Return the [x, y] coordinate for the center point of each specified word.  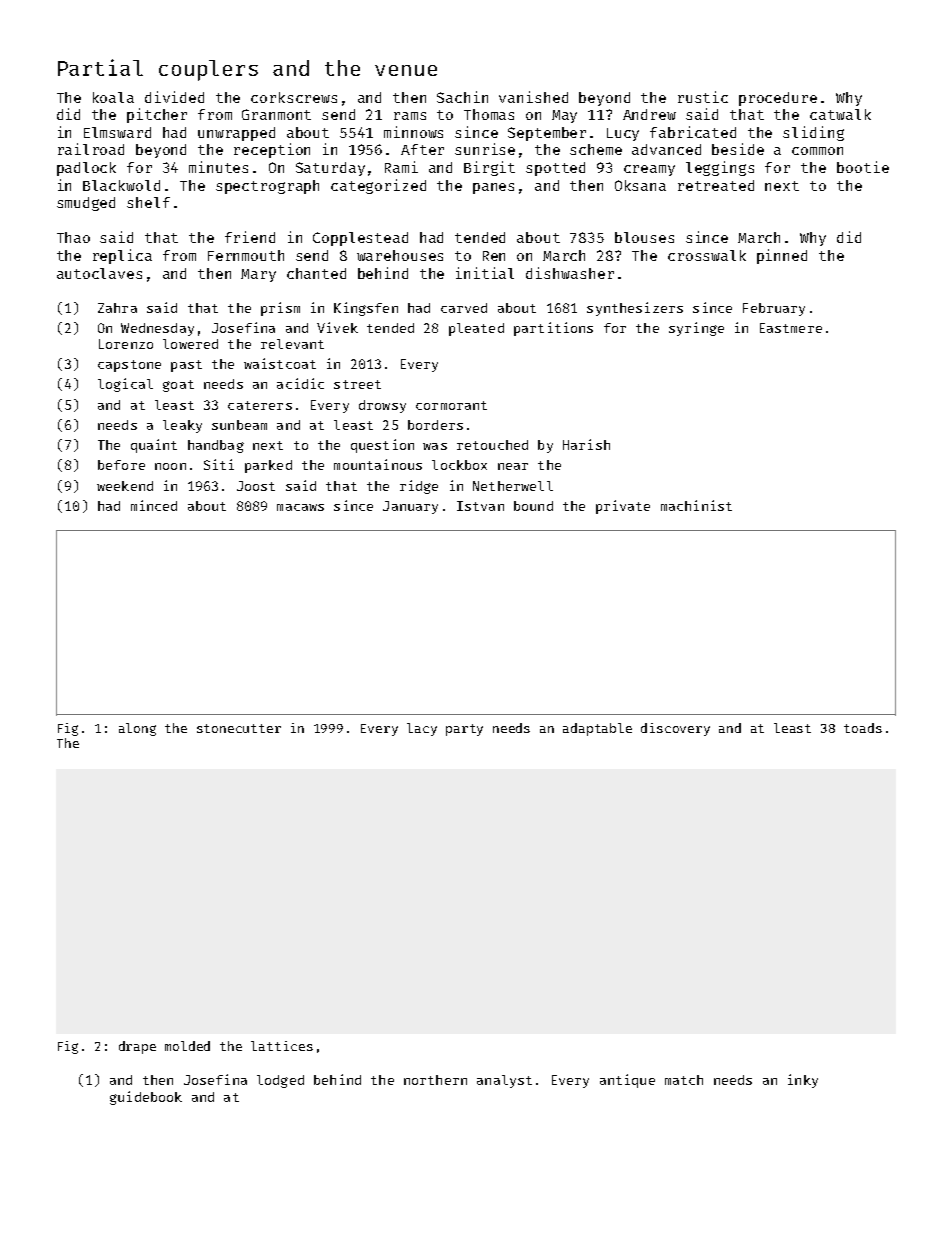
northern [435, 1080]
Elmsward [117, 132]
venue [406, 70]
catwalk [840, 114]
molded [187, 1046]
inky [803, 1081]
